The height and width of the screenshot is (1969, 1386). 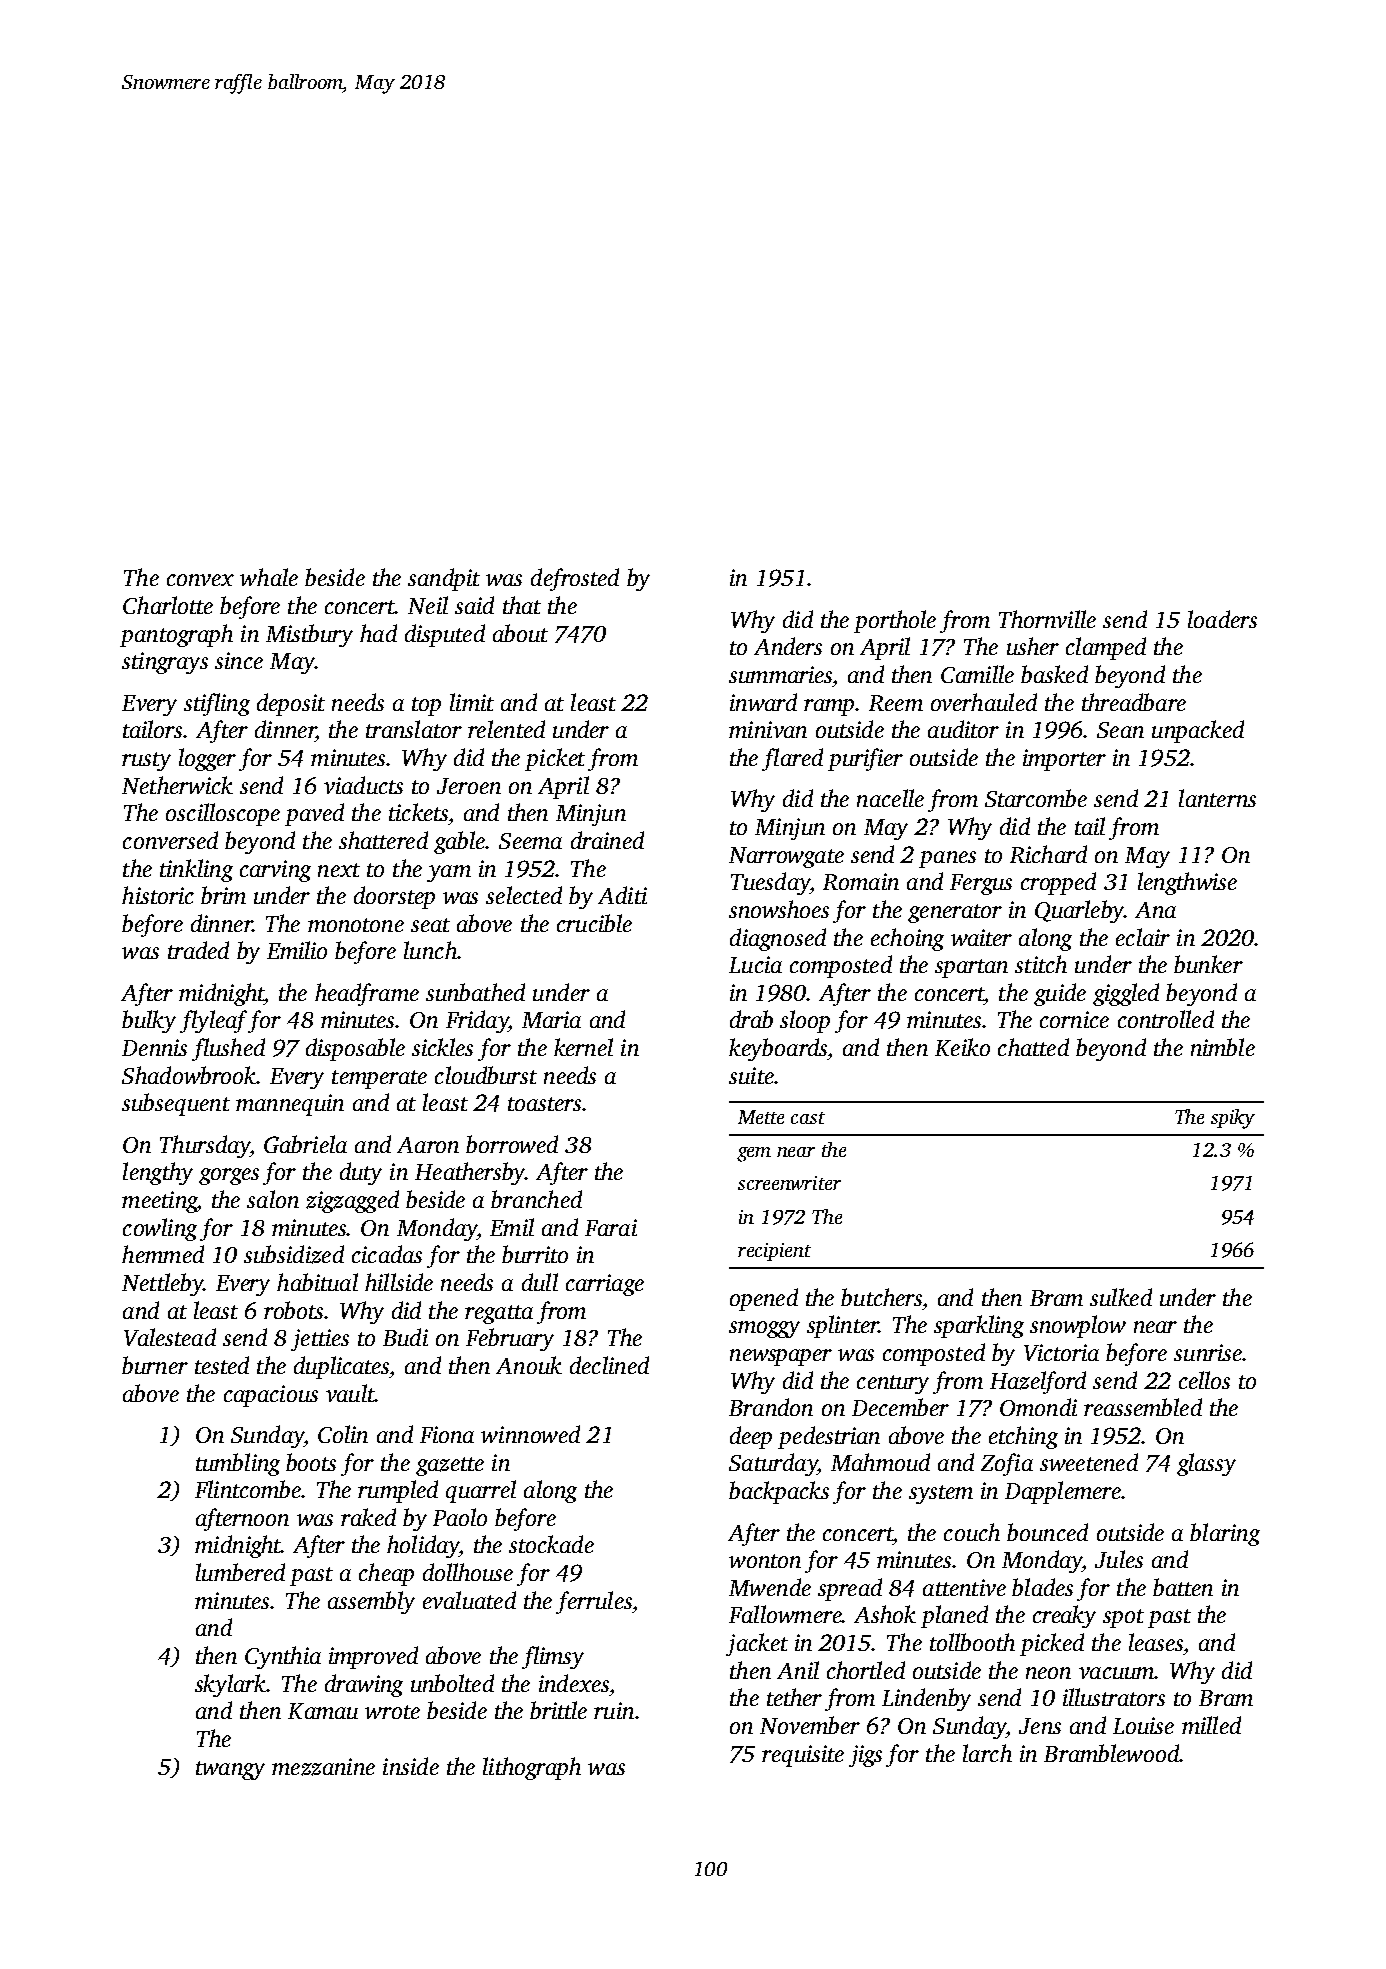 What do you see at coordinates (273, 1199) in the screenshot?
I see `salon` at bounding box center [273, 1199].
